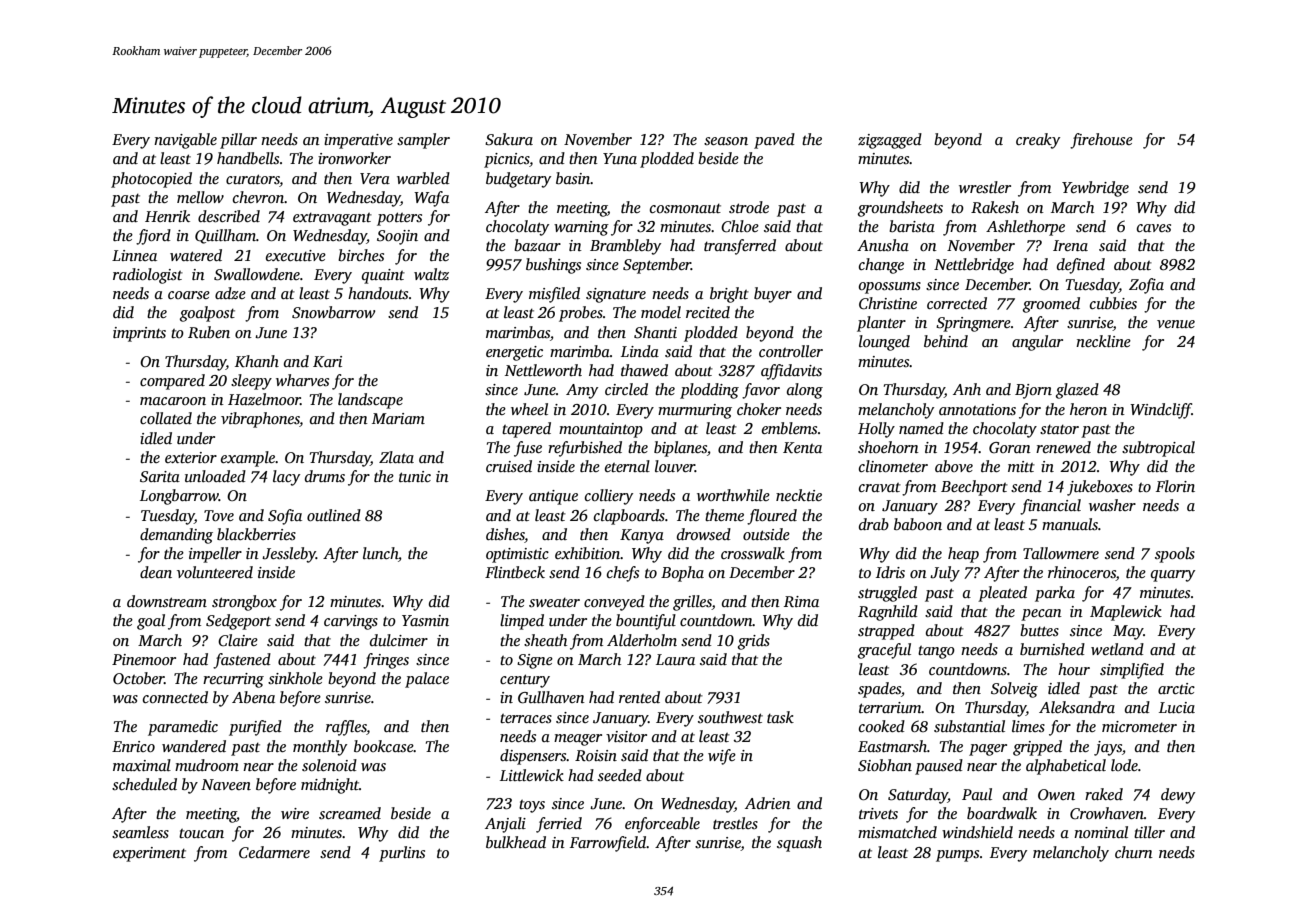 This screenshot has height=924, width=1308. I want to click on strode, so click(749, 207).
